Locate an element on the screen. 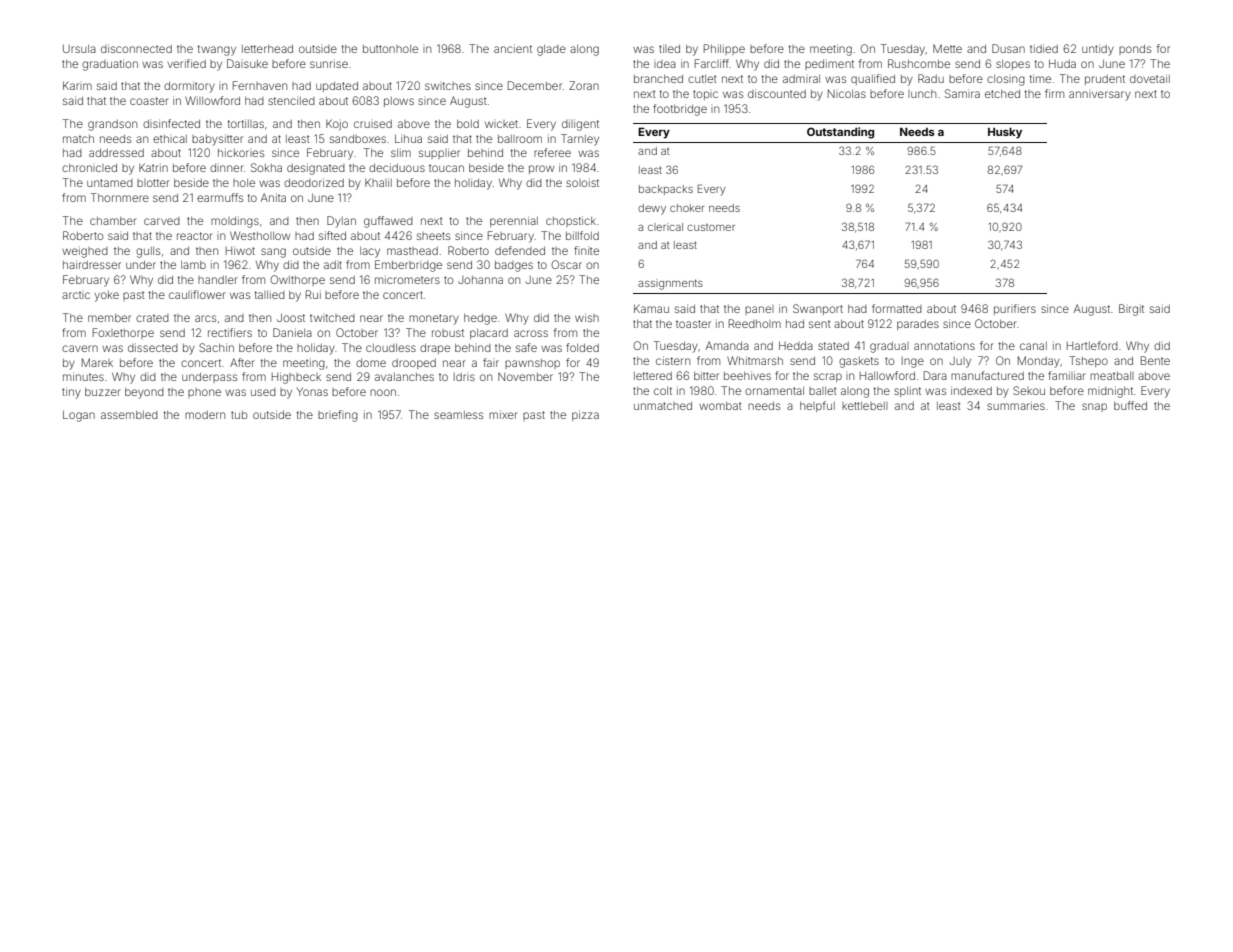 Image resolution: width=1233 pixels, height=952 pixels. letterhead is located at coordinates (267, 49).
